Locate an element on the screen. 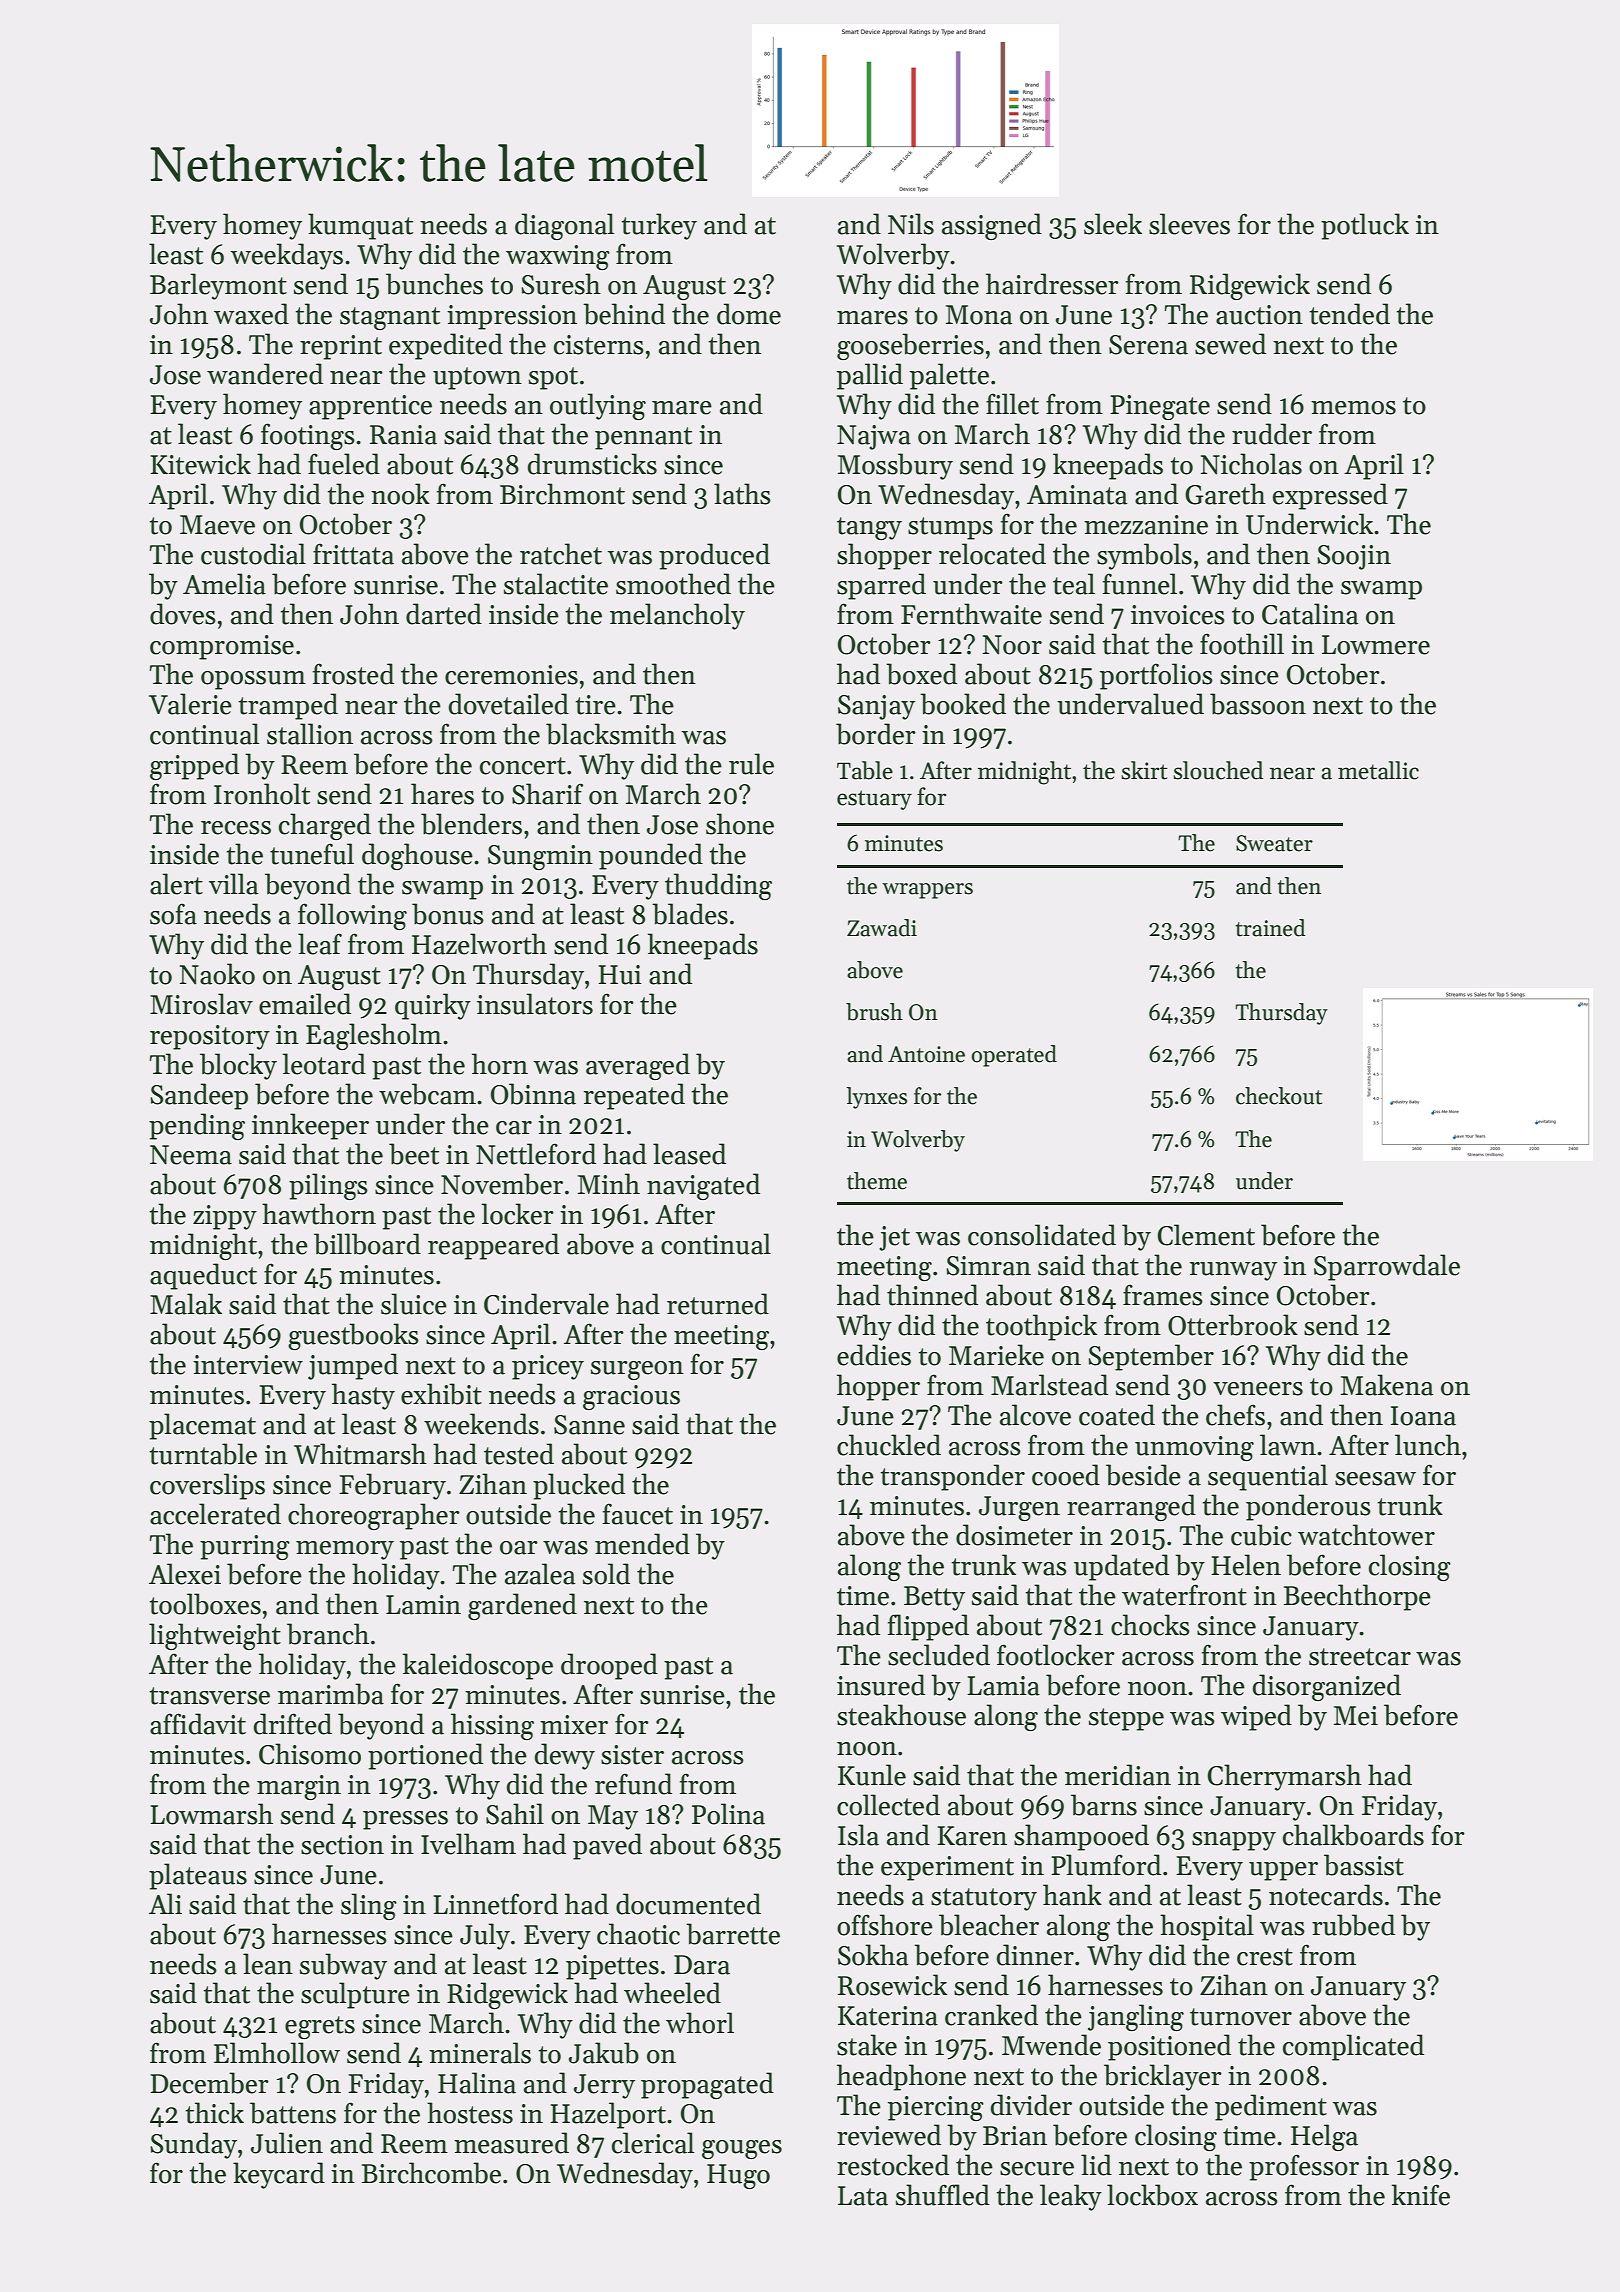 The width and height of the screenshot is (1620, 2292). metallic is located at coordinates (1378, 770).
